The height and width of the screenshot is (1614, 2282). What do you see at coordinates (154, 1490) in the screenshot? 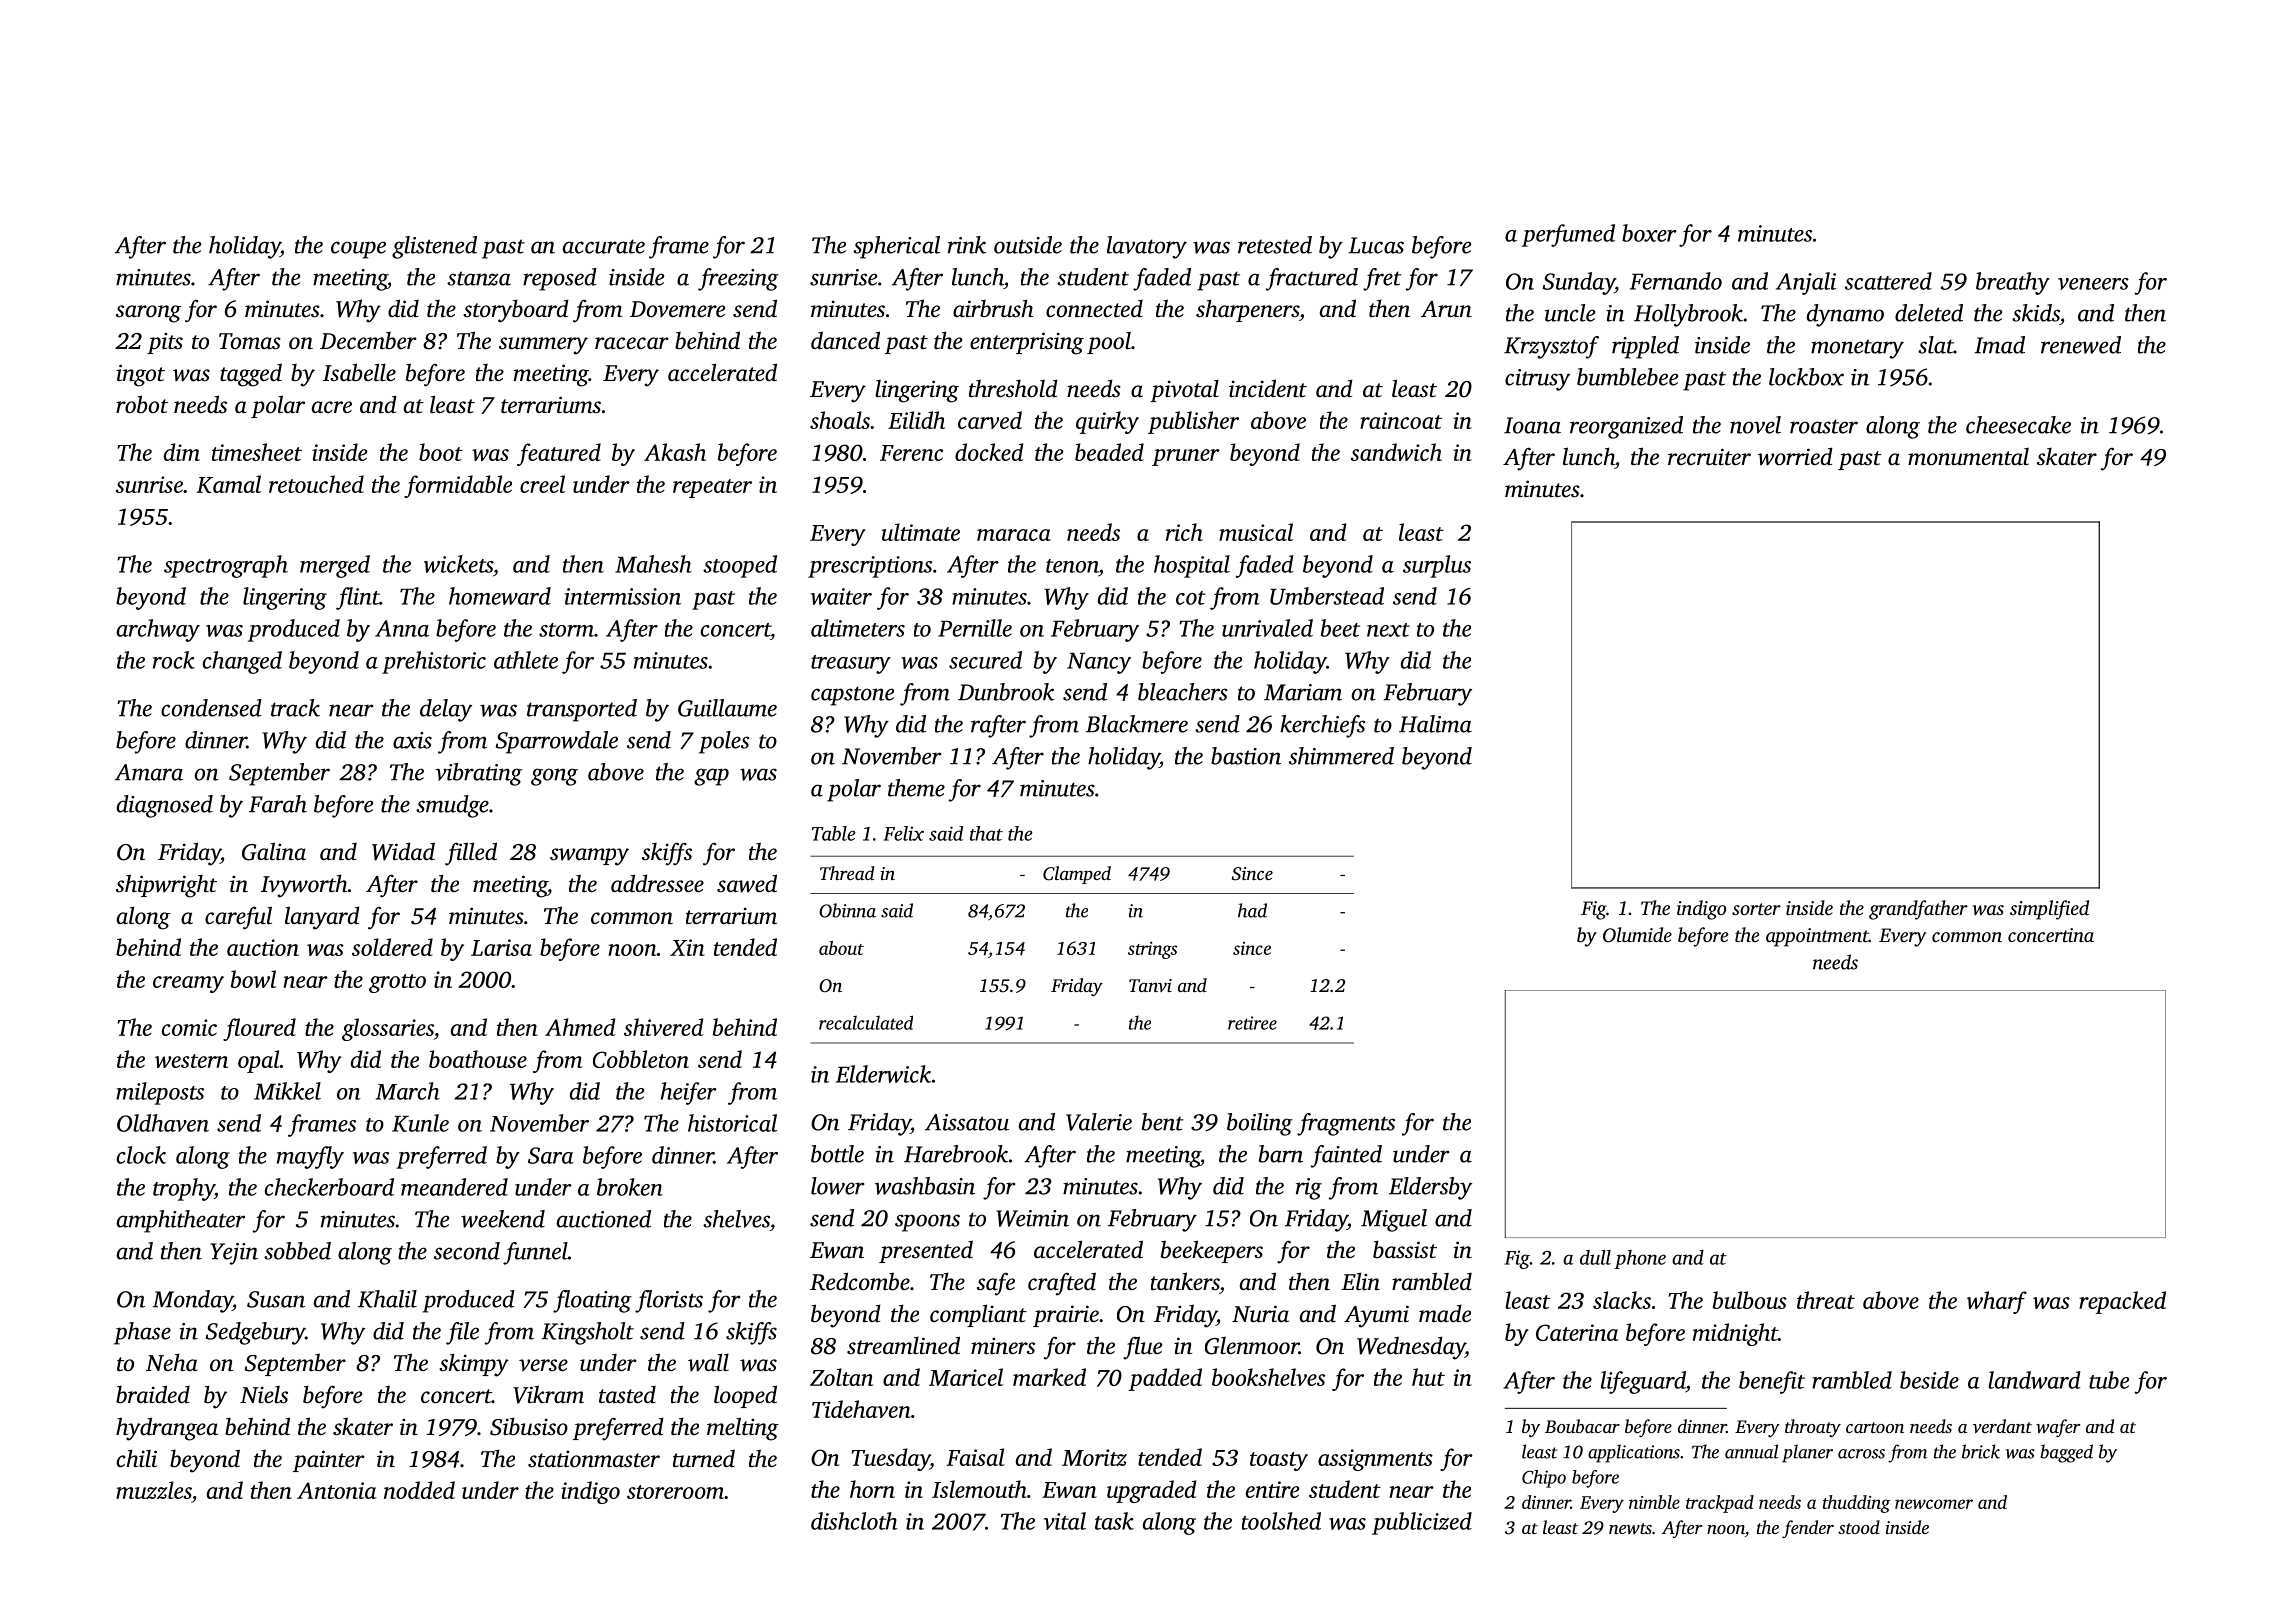
I see `muzzles` at bounding box center [154, 1490].
